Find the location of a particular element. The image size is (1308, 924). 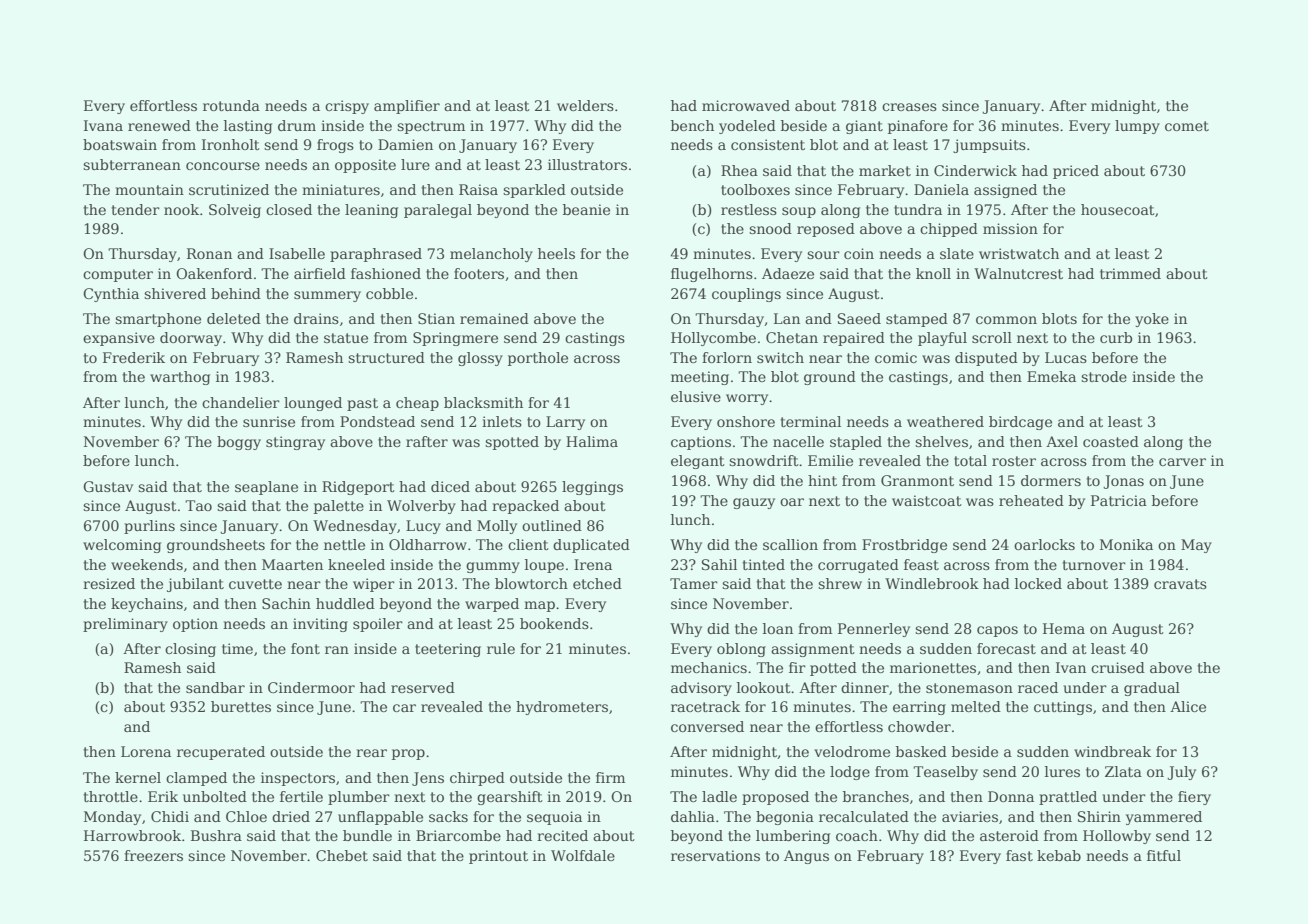

doorway is located at coordinates (191, 339).
